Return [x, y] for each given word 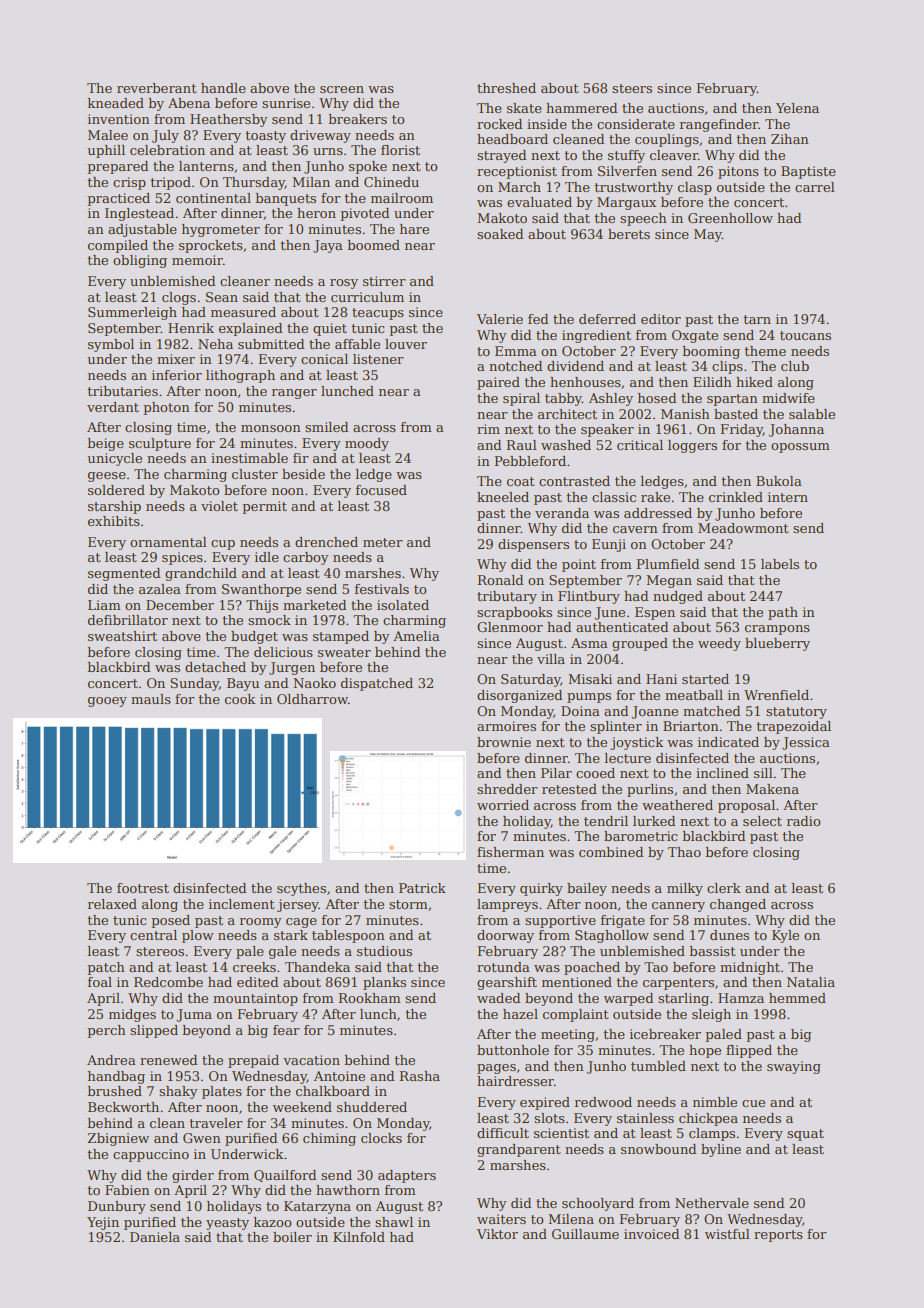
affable [357, 344]
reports [778, 1236]
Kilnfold [359, 1237]
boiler [292, 1237]
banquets [285, 199]
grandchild [201, 574]
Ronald [501, 580]
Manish [685, 414]
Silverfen [627, 171]
